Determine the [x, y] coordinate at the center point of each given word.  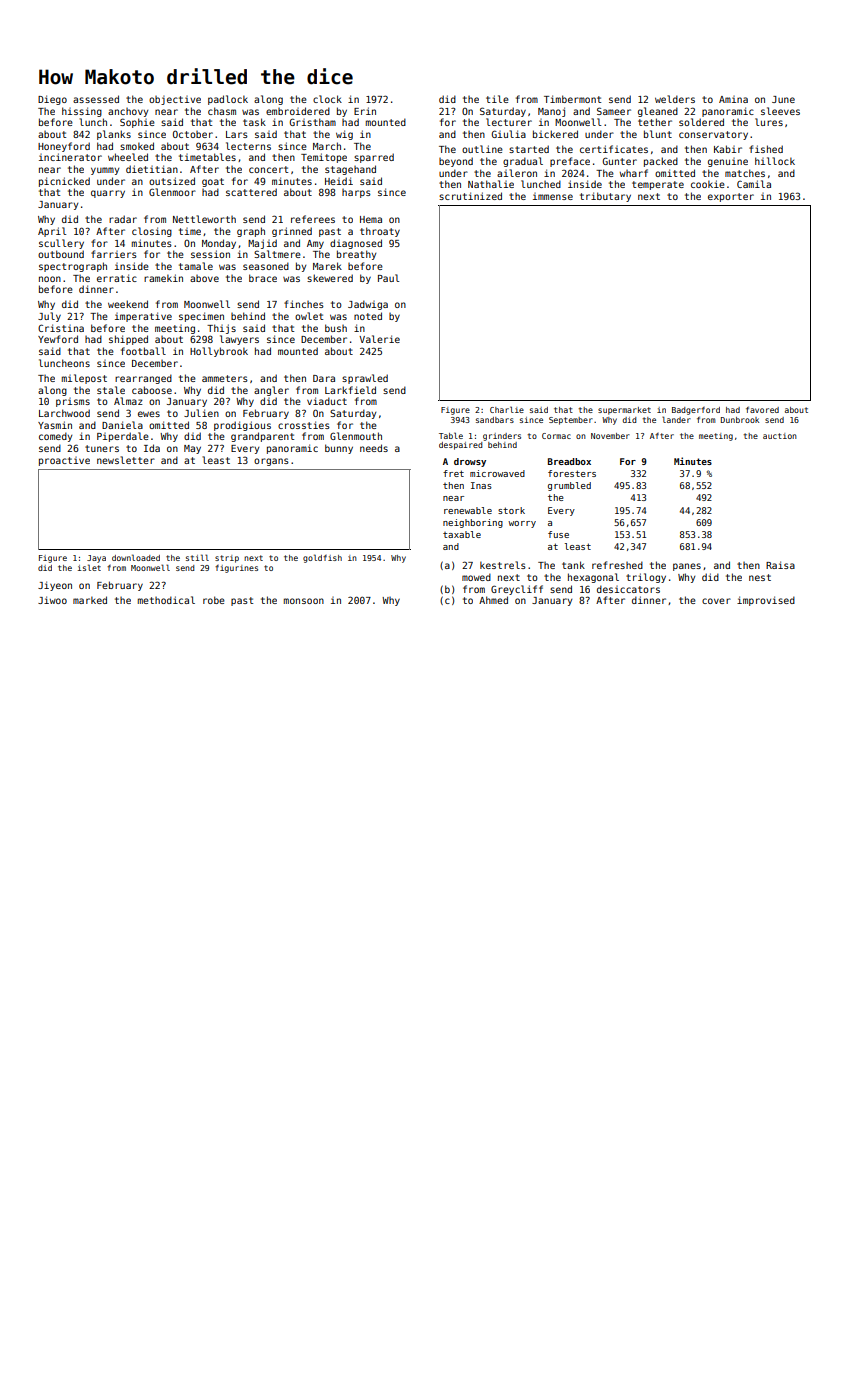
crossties [304, 425]
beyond [456, 162]
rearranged [143, 379]
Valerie [379, 339]
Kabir [728, 149]
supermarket [624, 411]
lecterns [248, 146]
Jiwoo [52, 600]
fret [453, 473]
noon [50, 279]
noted [368, 316]
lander [676, 419]
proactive [64, 461]
